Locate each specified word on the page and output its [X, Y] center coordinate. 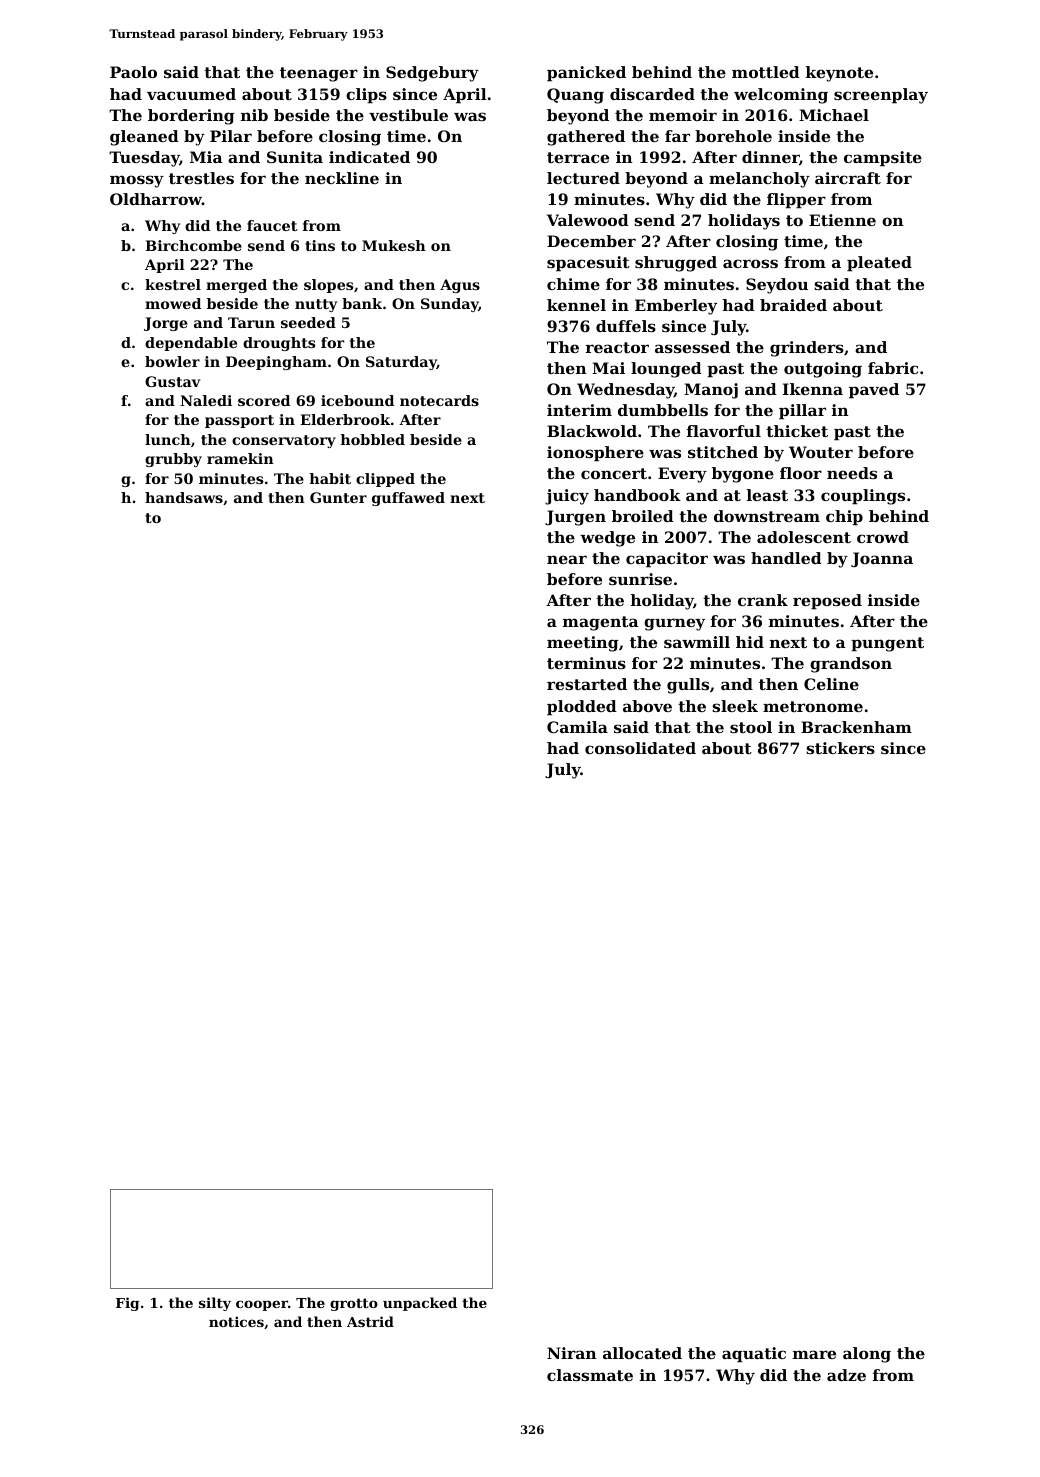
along [867, 1355]
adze [846, 1375]
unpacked [420, 1304]
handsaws [184, 497]
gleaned [144, 138]
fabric [893, 368]
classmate [590, 1375]
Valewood [588, 220]
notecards [439, 400]
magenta [600, 623]
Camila [577, 727]
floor [801, 473]
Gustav [172, 381]
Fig [127, 1304]
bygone [743, 475]
